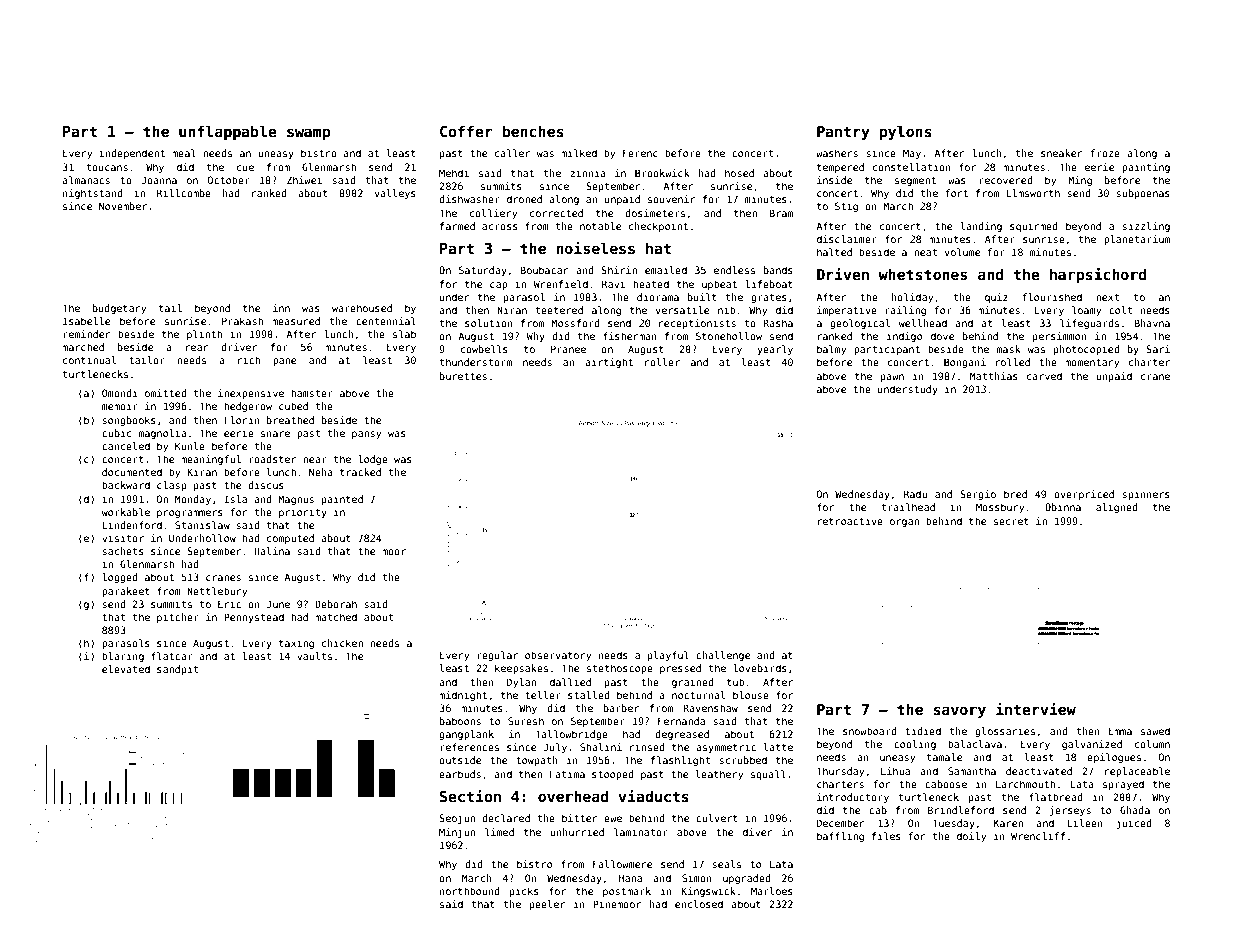 The width and height of the screenshot is (1233, 952). What do you see at coordinates (843, 133) in the screenshot?
I see `Pantry` at bounding box center [843, 133].
